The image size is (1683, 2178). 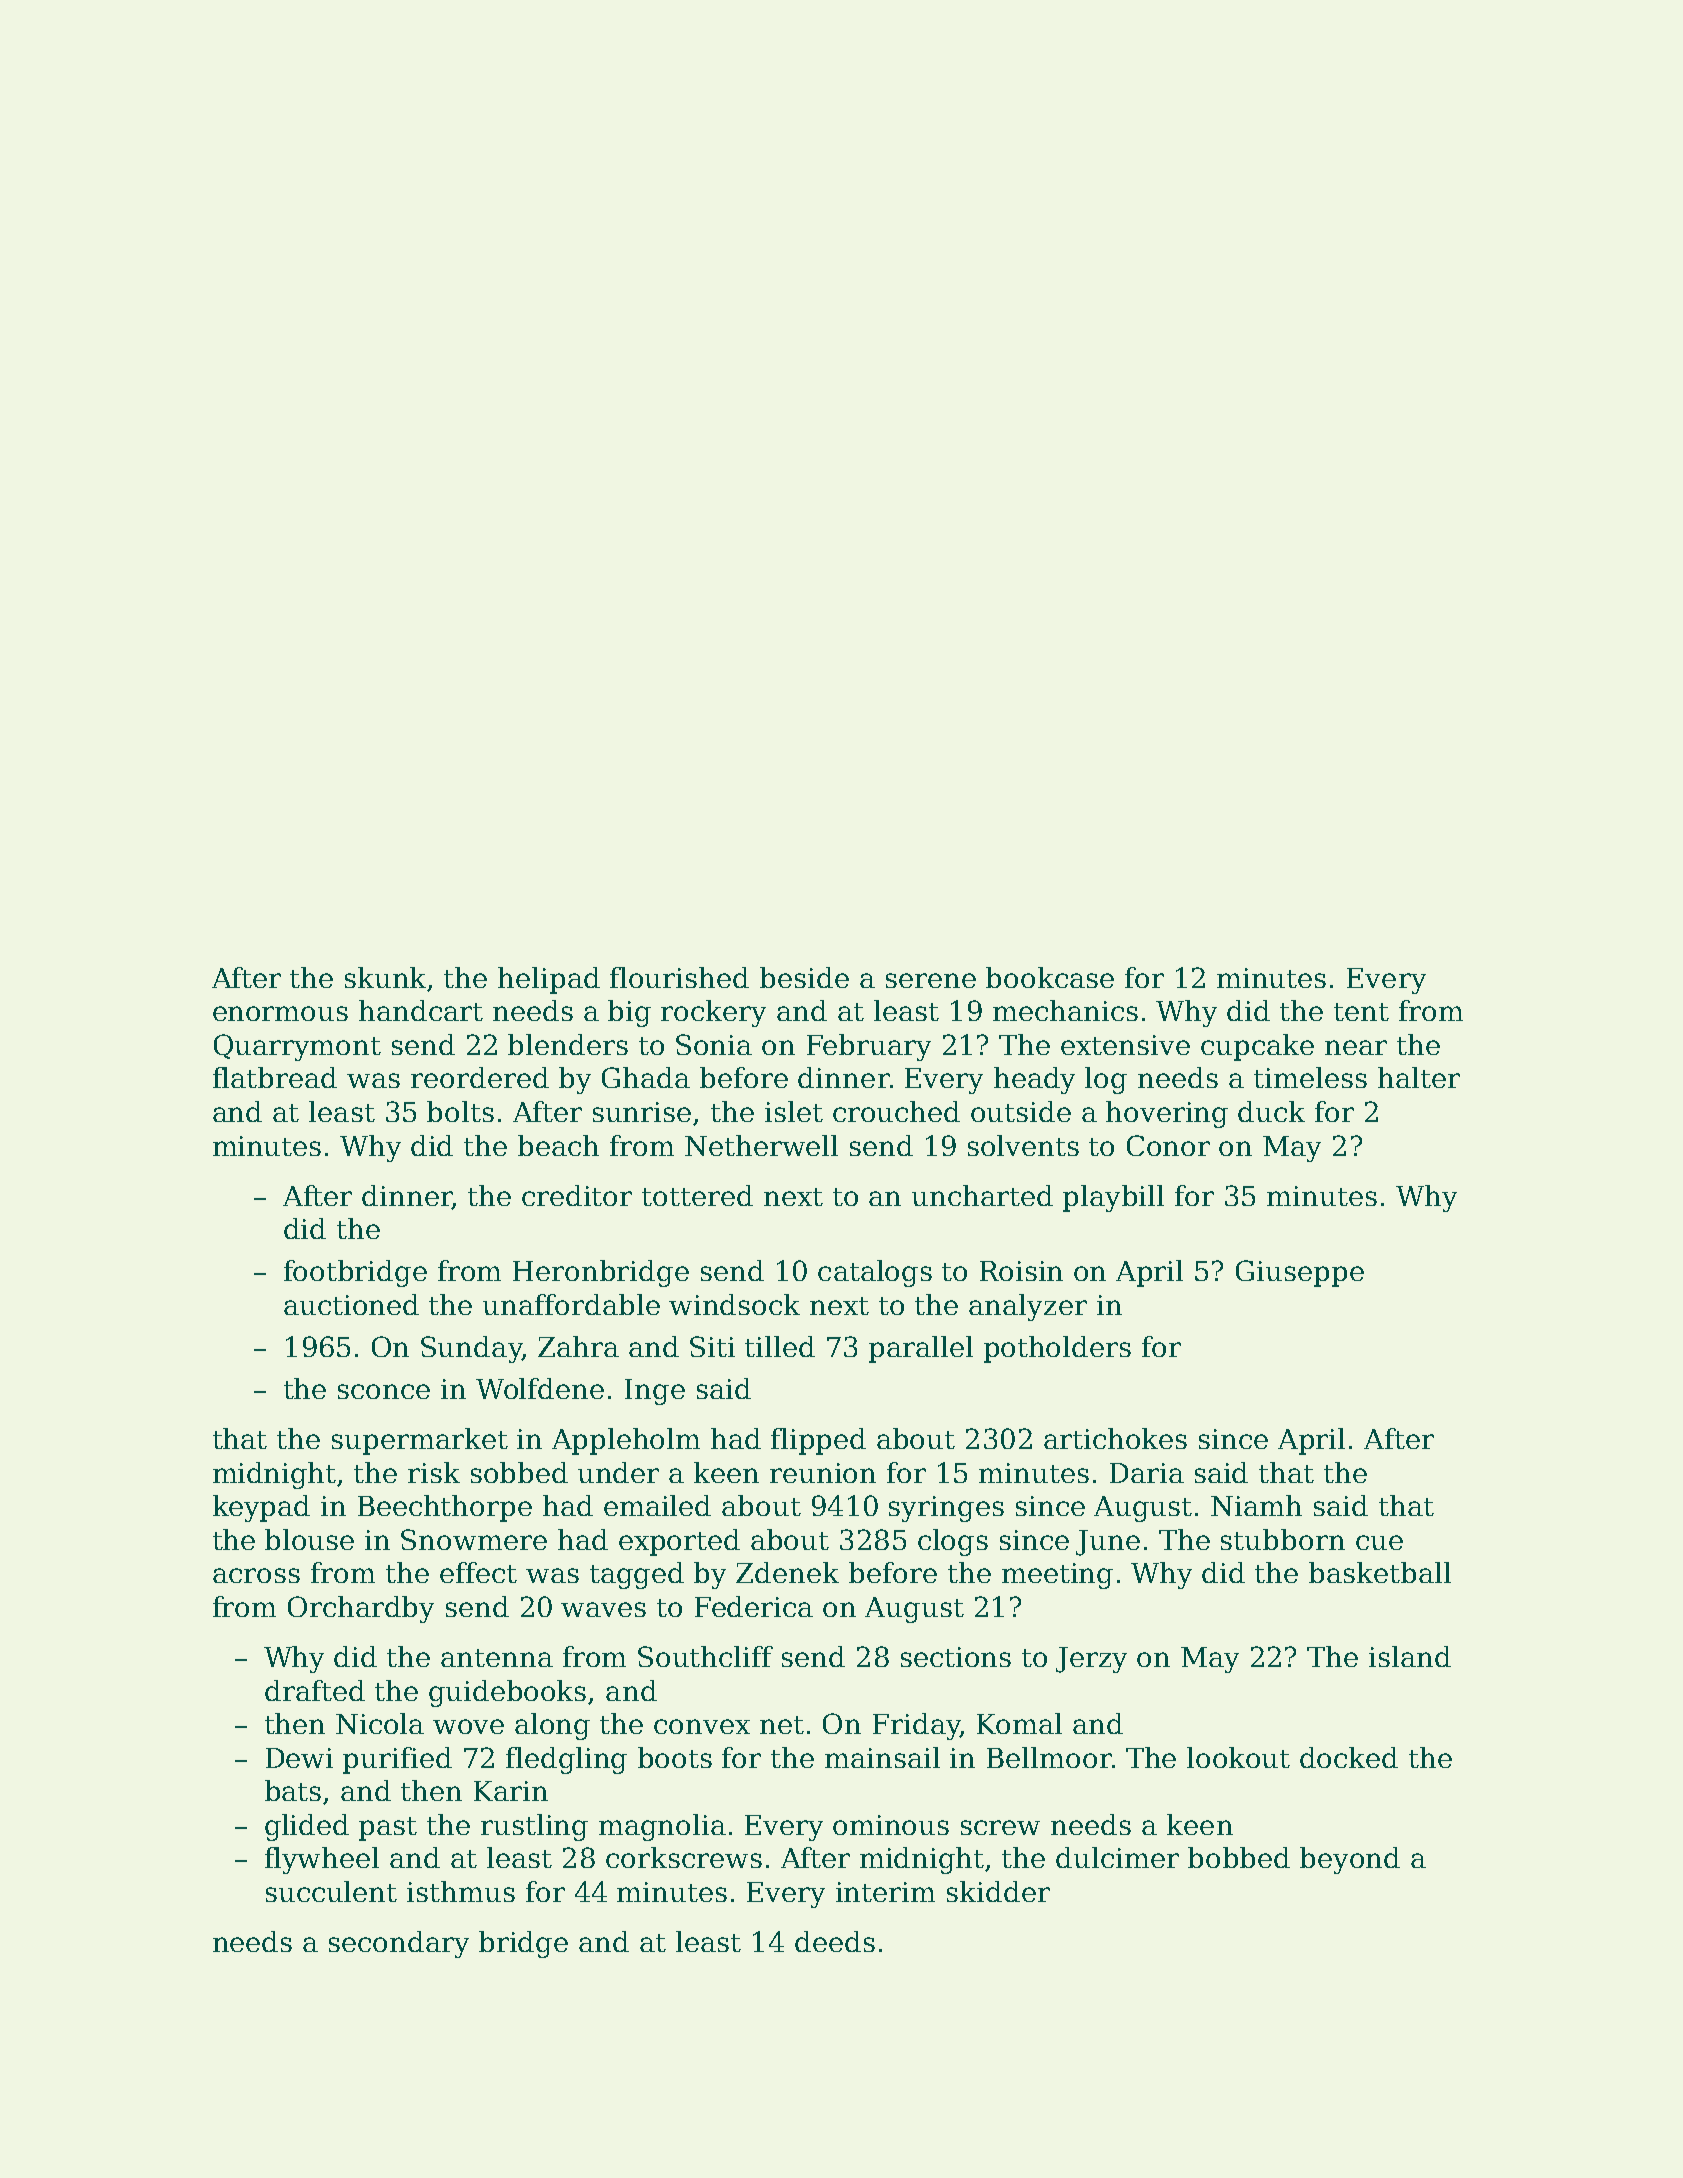 I want to click on crouched, so click(x=896, y=1111).
